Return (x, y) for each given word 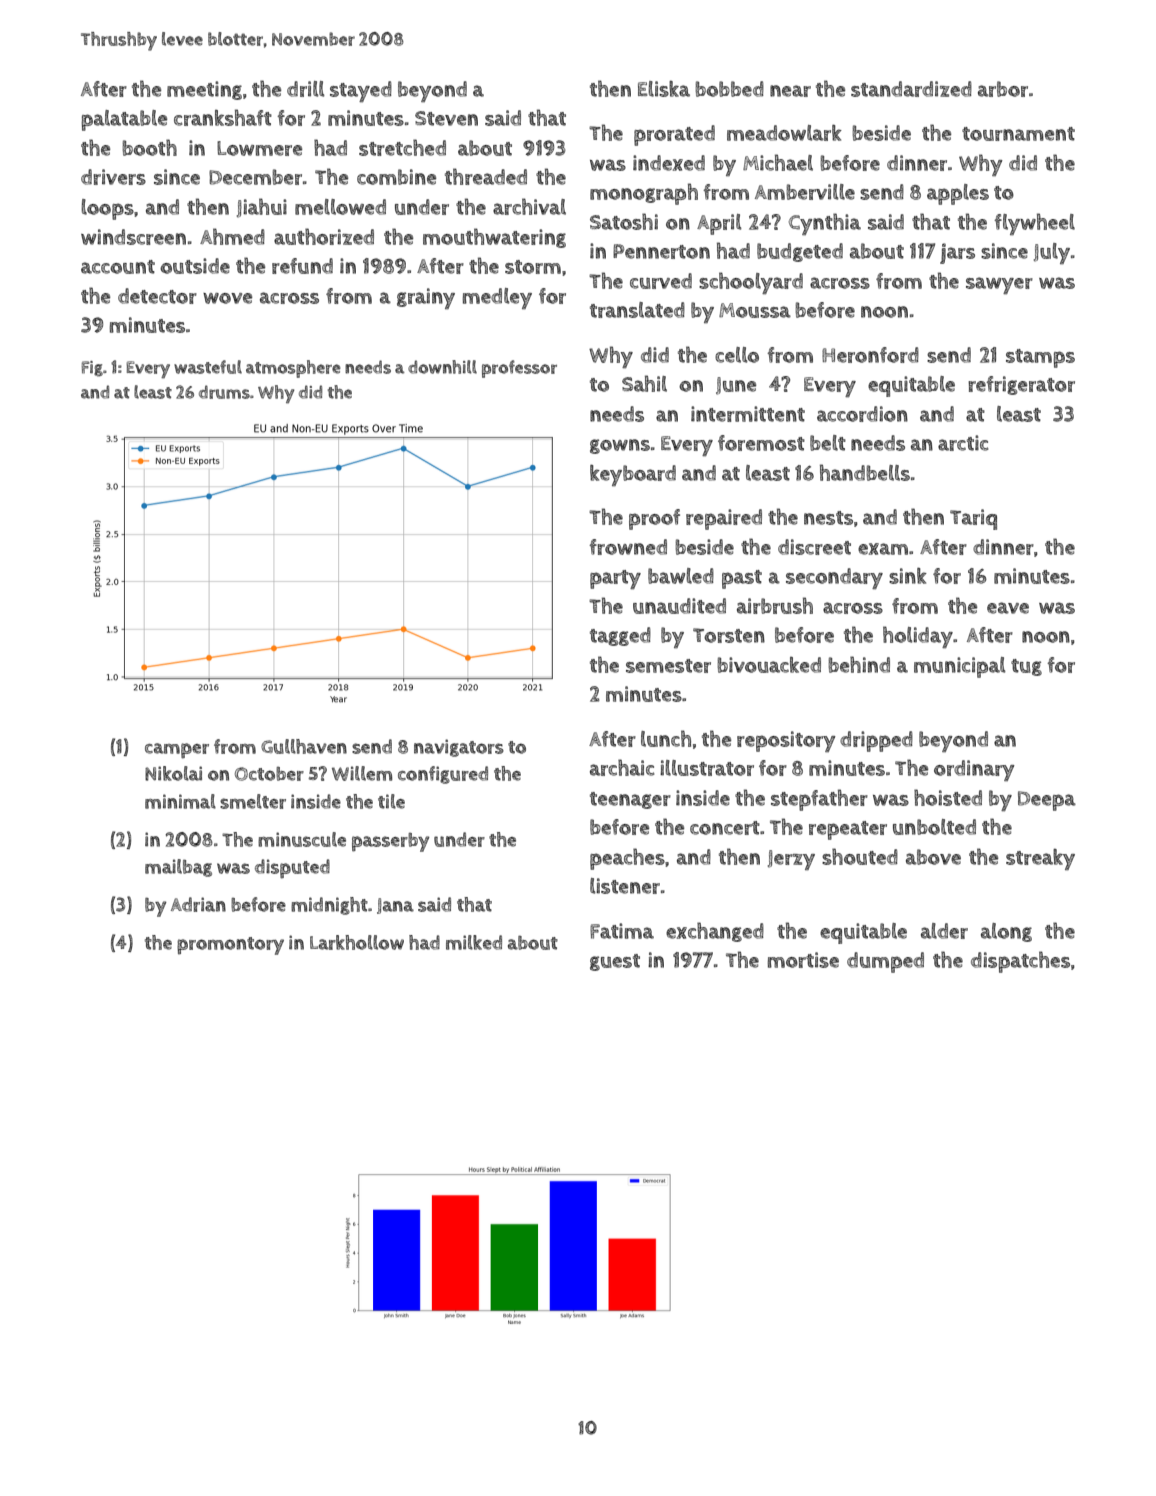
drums (224, 392)
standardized (911, 89)
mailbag (178, 868)
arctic (963, 443)
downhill (442, 367)
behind (859, 664)
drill (306, 89)
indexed (669, 163)
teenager (630, 800)
